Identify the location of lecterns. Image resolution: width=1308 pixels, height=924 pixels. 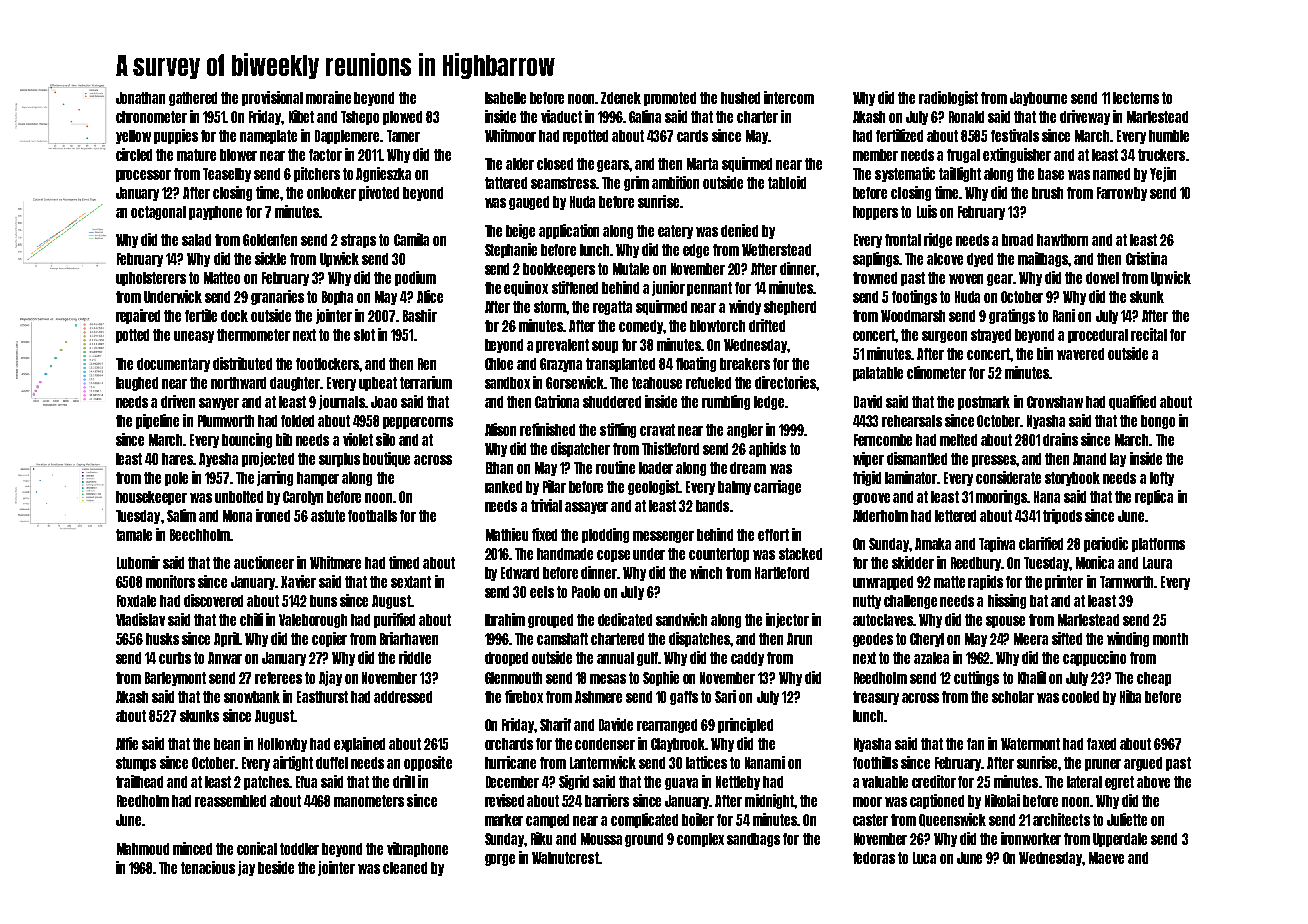
(1136, 98).
